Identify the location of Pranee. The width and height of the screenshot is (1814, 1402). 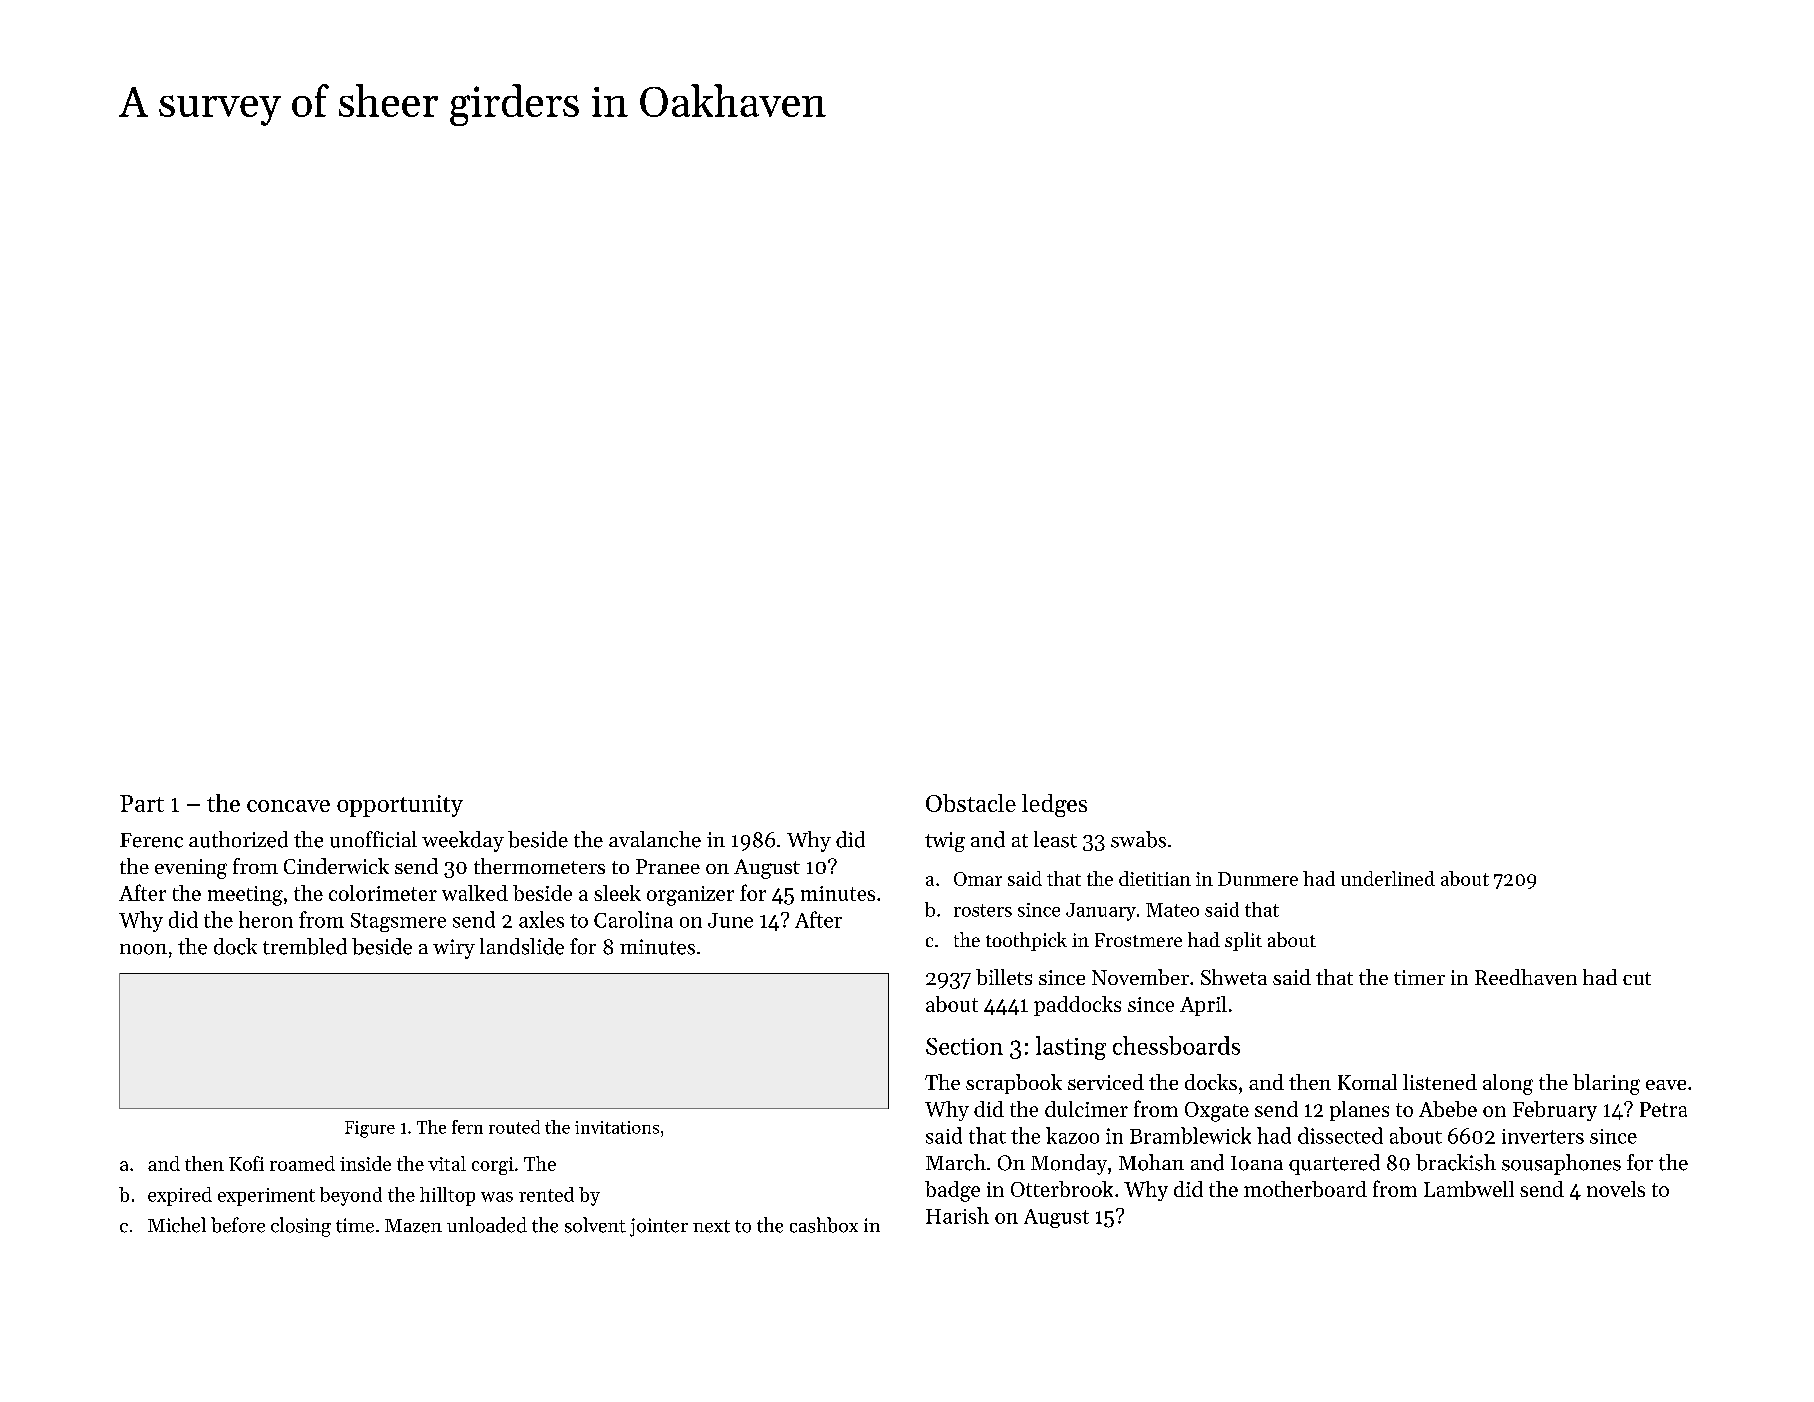
(668, 866).
